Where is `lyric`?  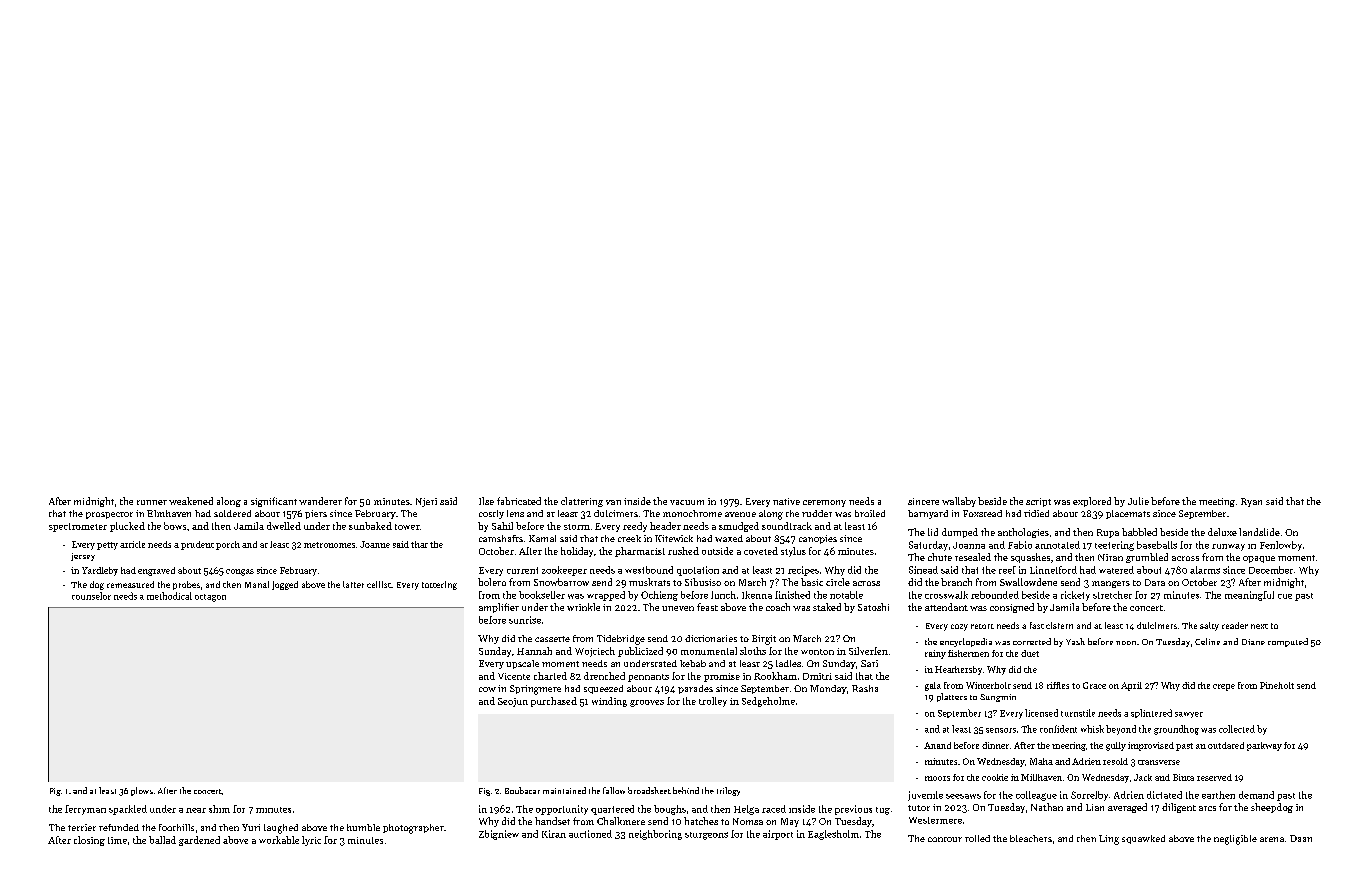
lyric is located at coordinates (311, 841).
